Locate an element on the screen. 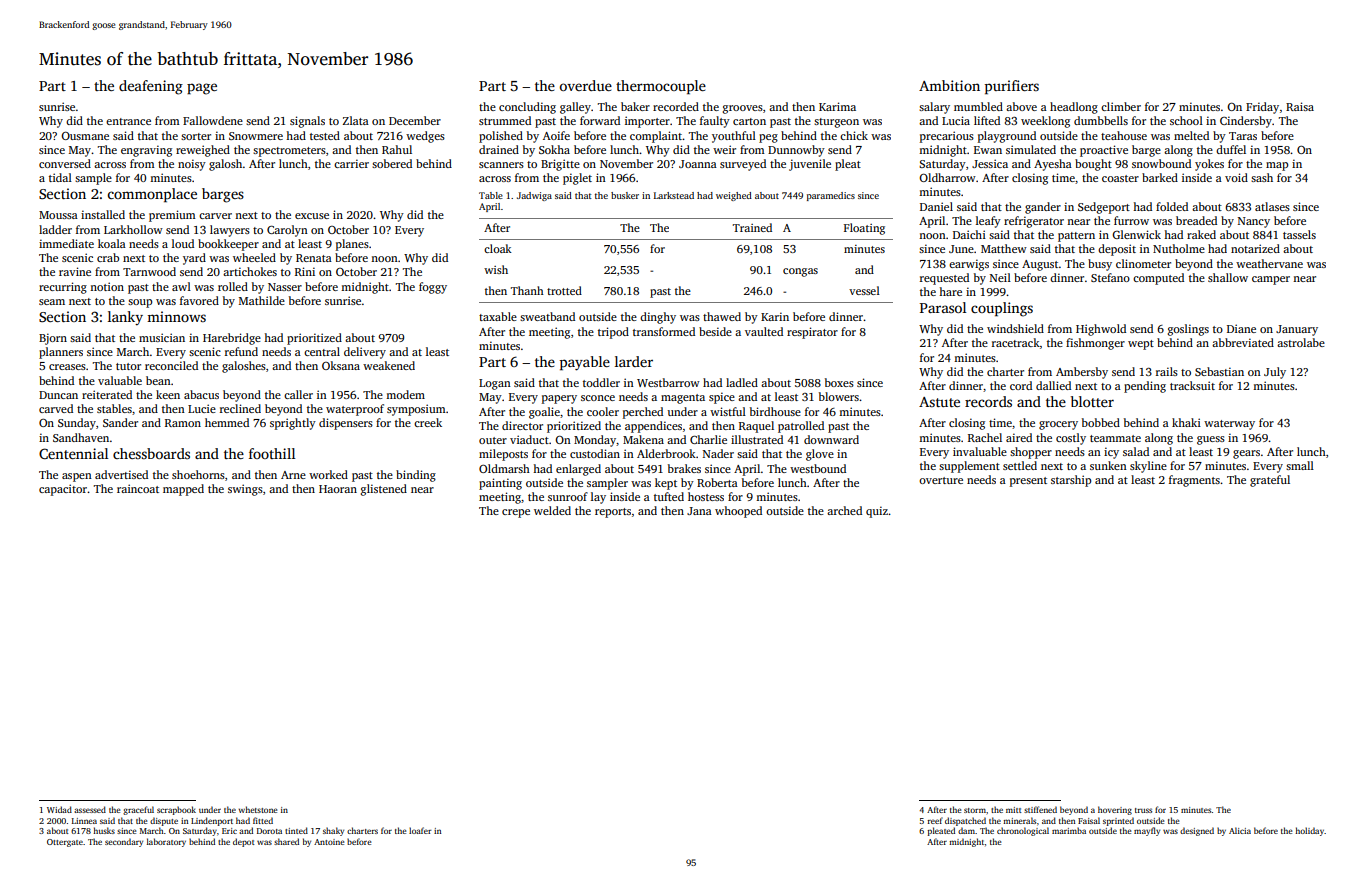 Image resolution: width=1372 pixels, height=887 pixels. dam is located at coordinates (966, 830).
